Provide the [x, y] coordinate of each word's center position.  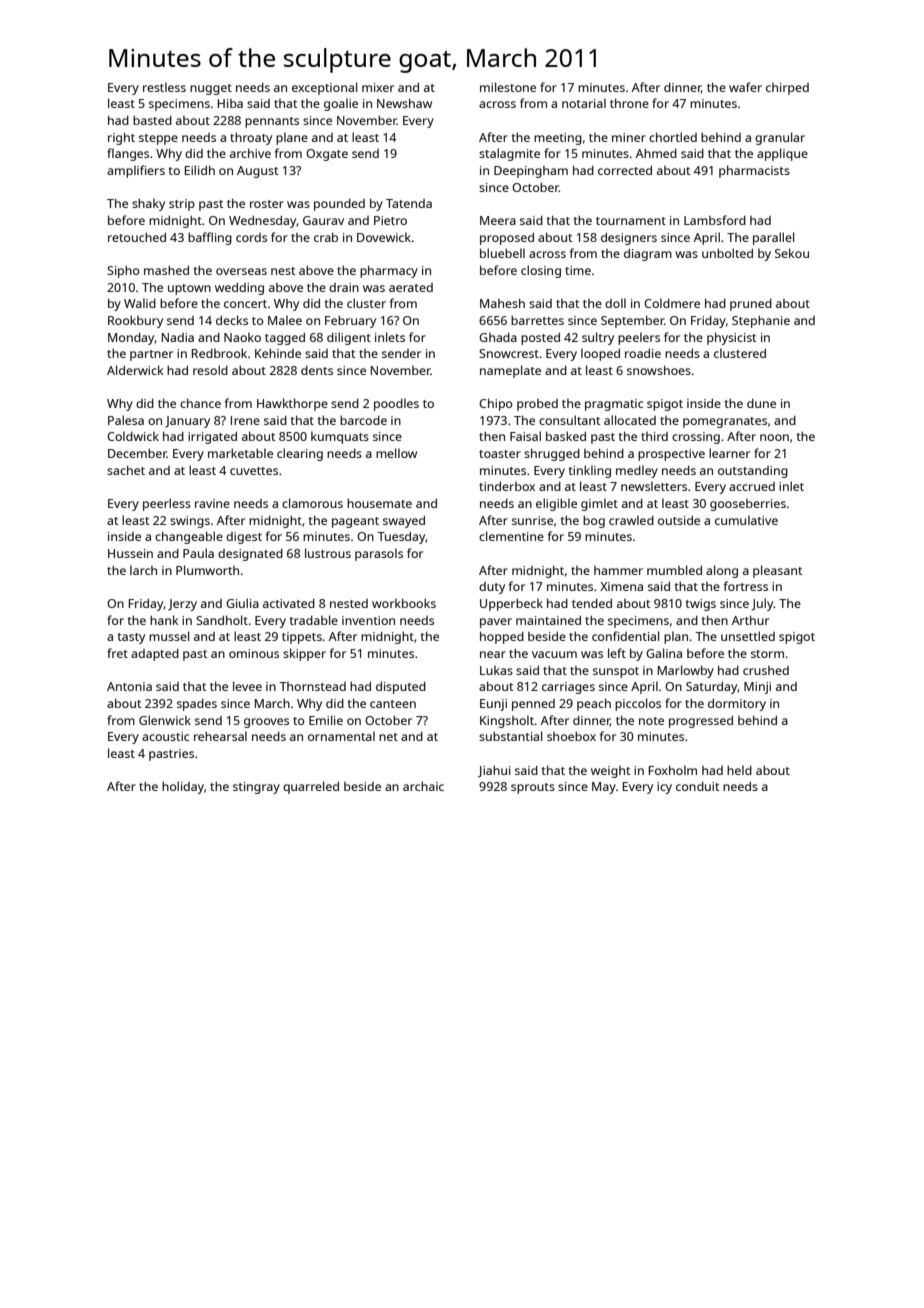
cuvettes [254, 471]
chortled [673, 137]
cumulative [746, 520]
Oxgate [327, 155]
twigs [701, 605]
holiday [183, 787]
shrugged [552, 454]
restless [164, 87]
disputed [401, 688]
